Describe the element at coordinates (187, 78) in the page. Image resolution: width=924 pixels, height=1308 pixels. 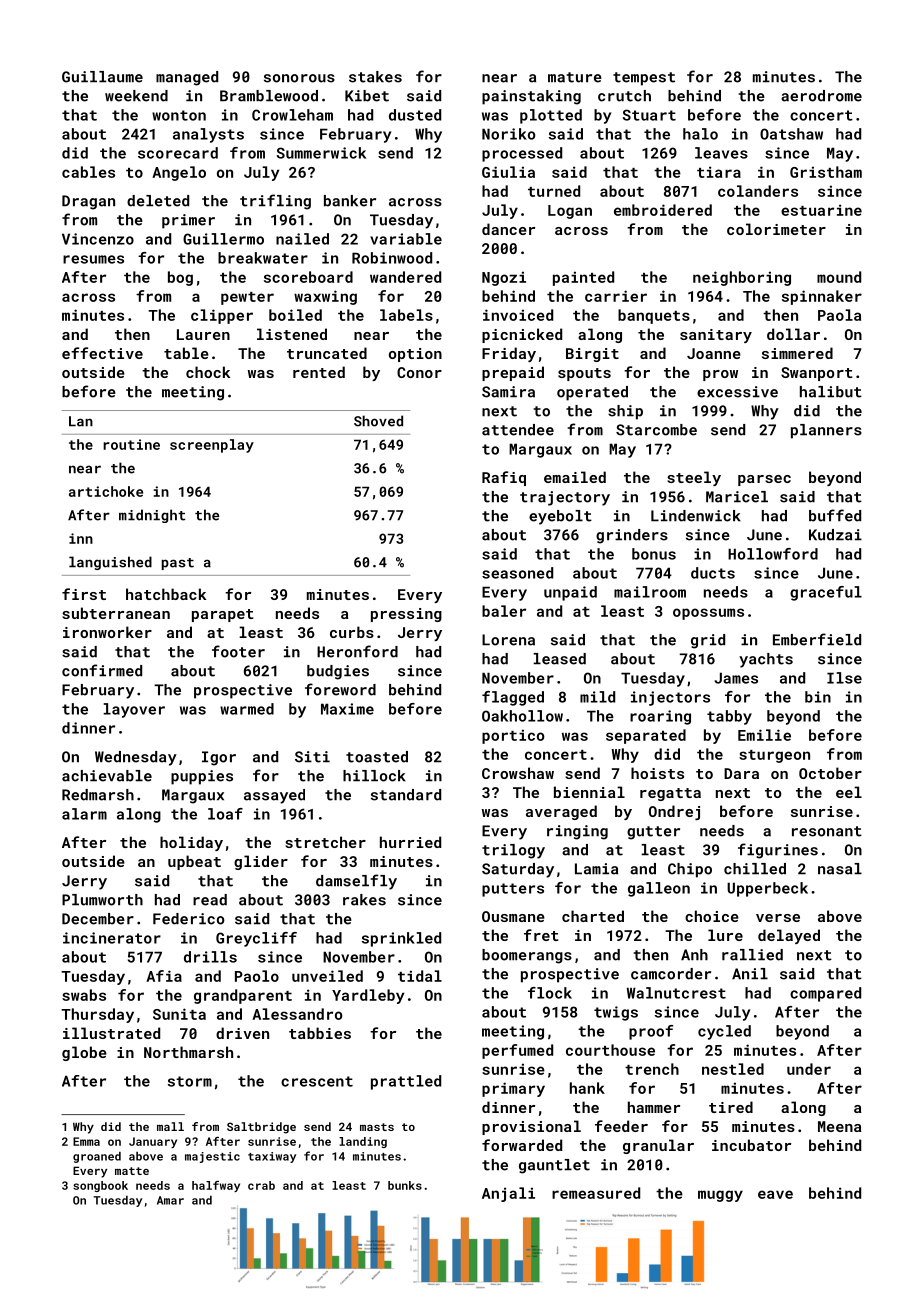
I see `managed` at that location.
